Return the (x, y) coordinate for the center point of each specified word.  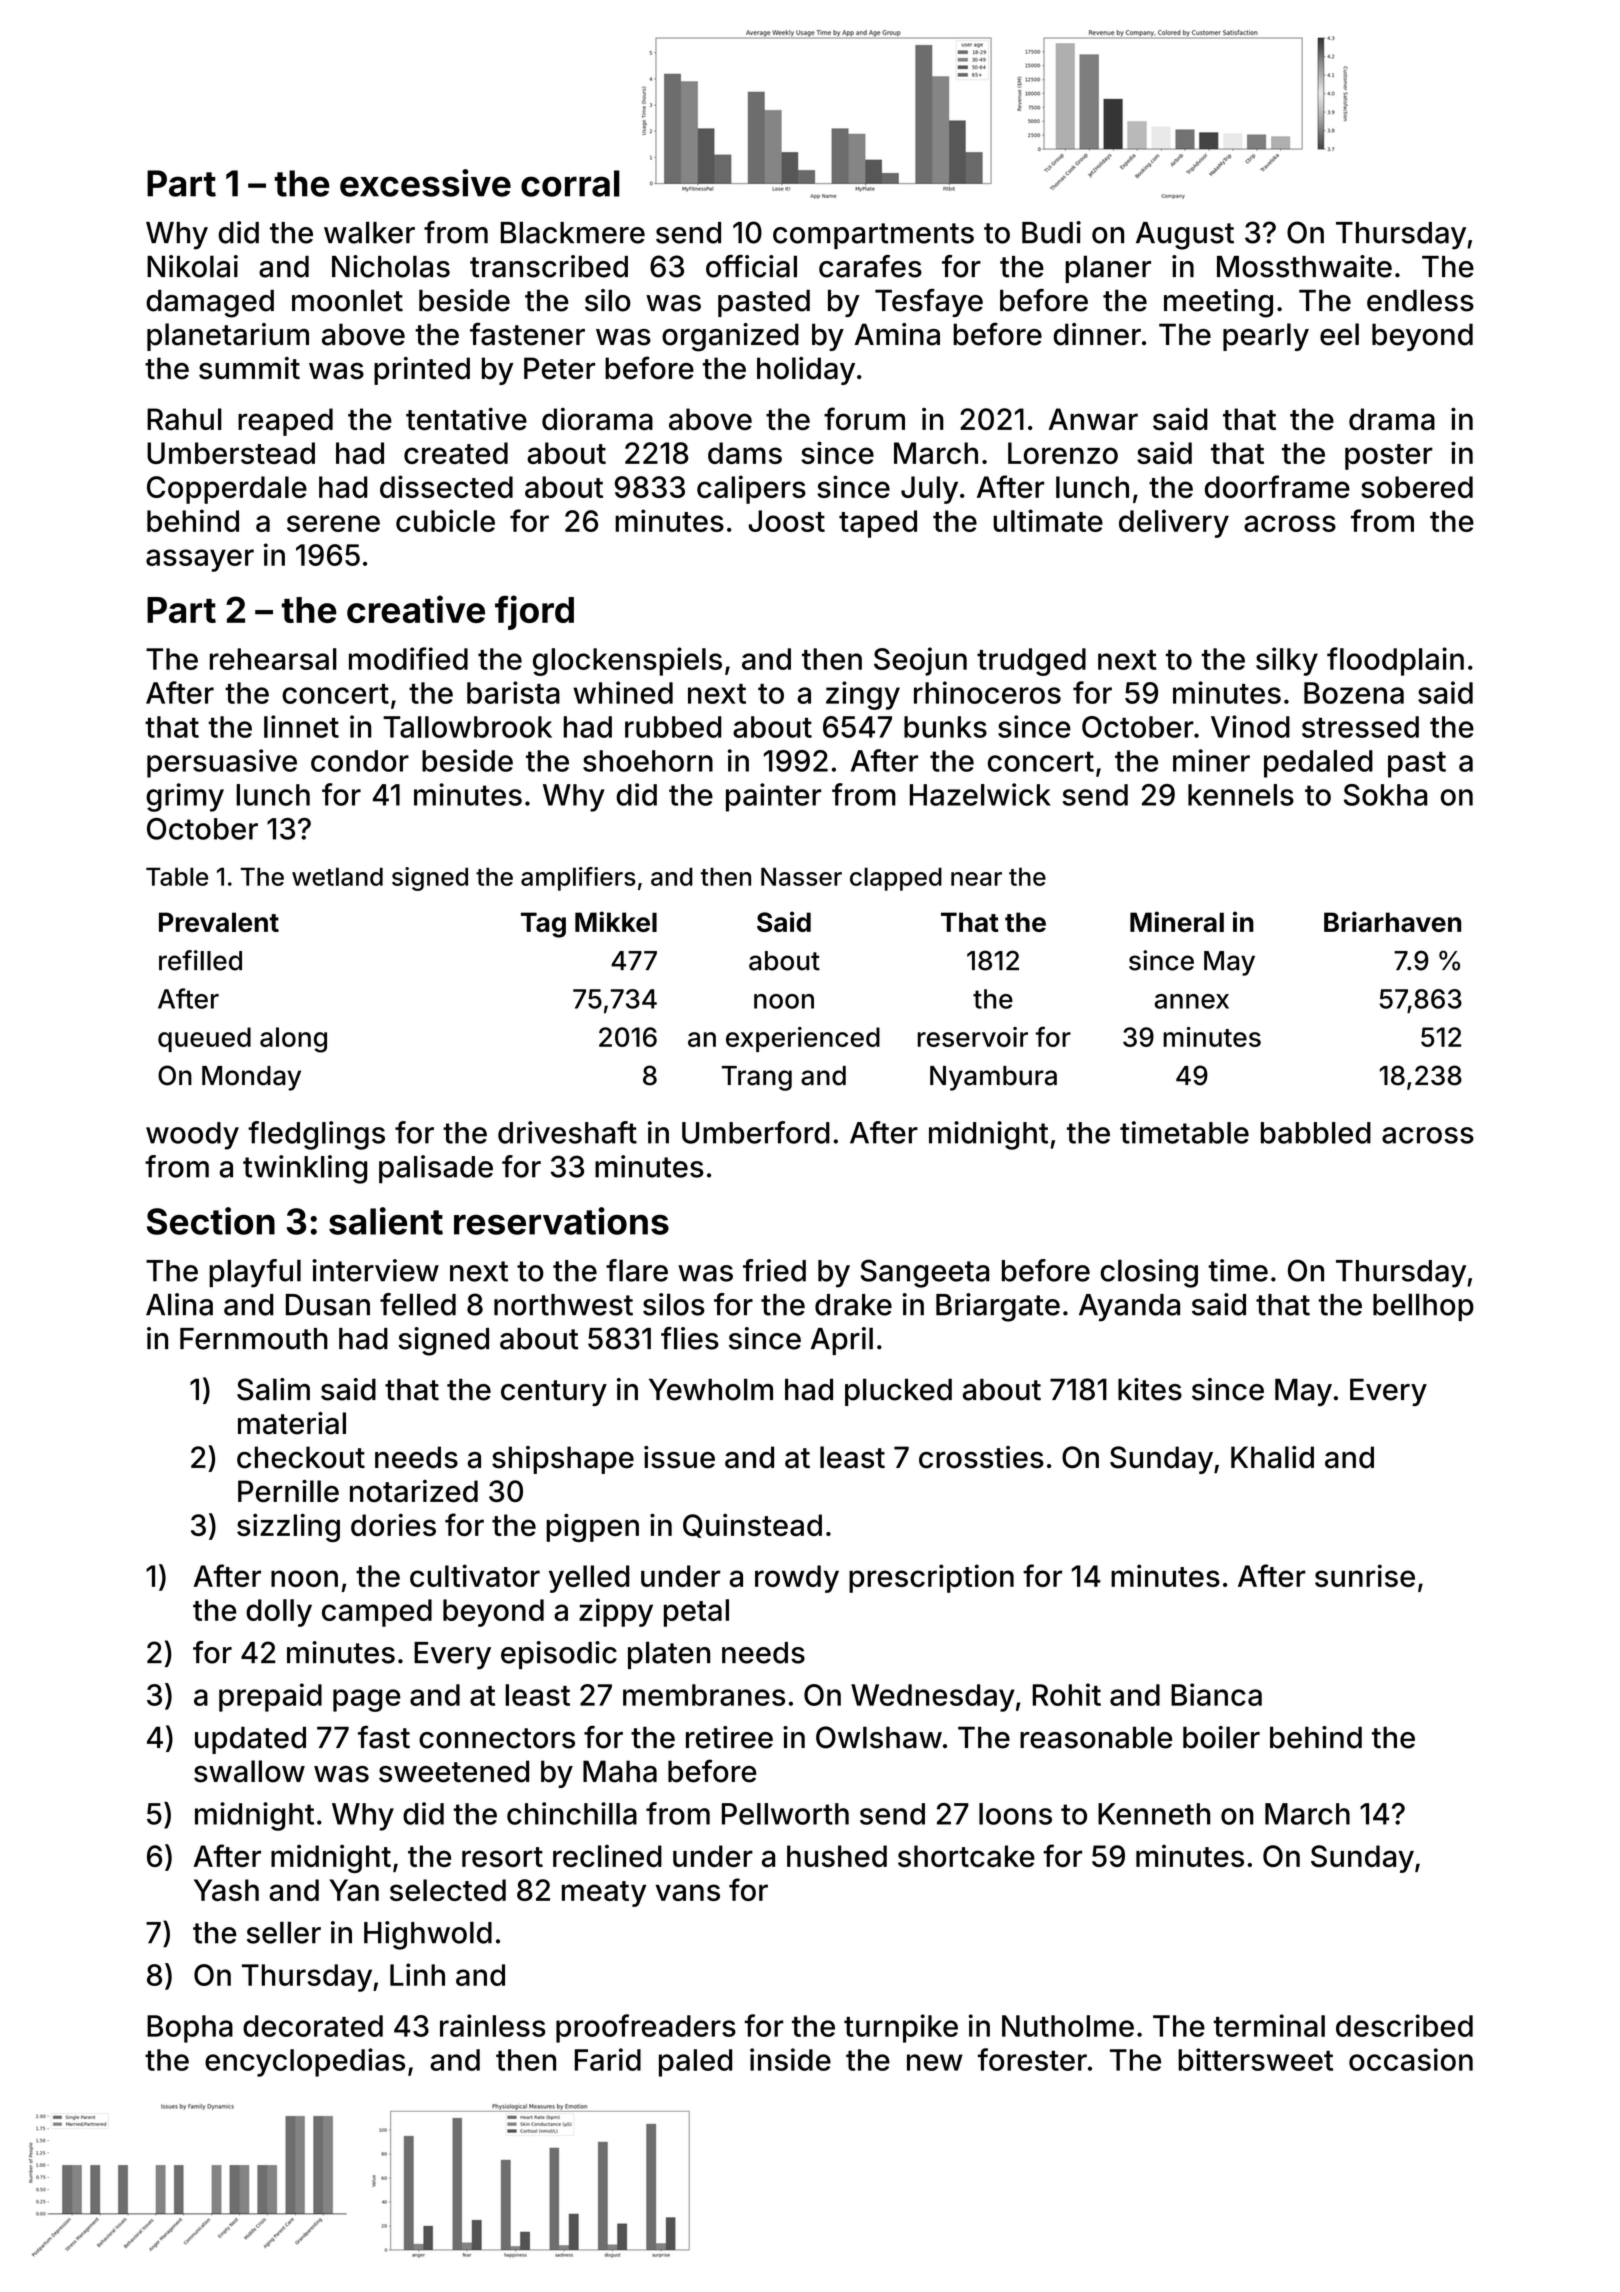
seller (284, 1932)
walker (369, 232)
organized (730, 337)
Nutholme (1068, 2026)
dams (745, 453)
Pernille (288, 1491)
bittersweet (1255, 2059)
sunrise (1365, 1575)
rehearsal (273, 659)
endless (1420, 300)
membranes (704, 1695)
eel (1339, 334)
